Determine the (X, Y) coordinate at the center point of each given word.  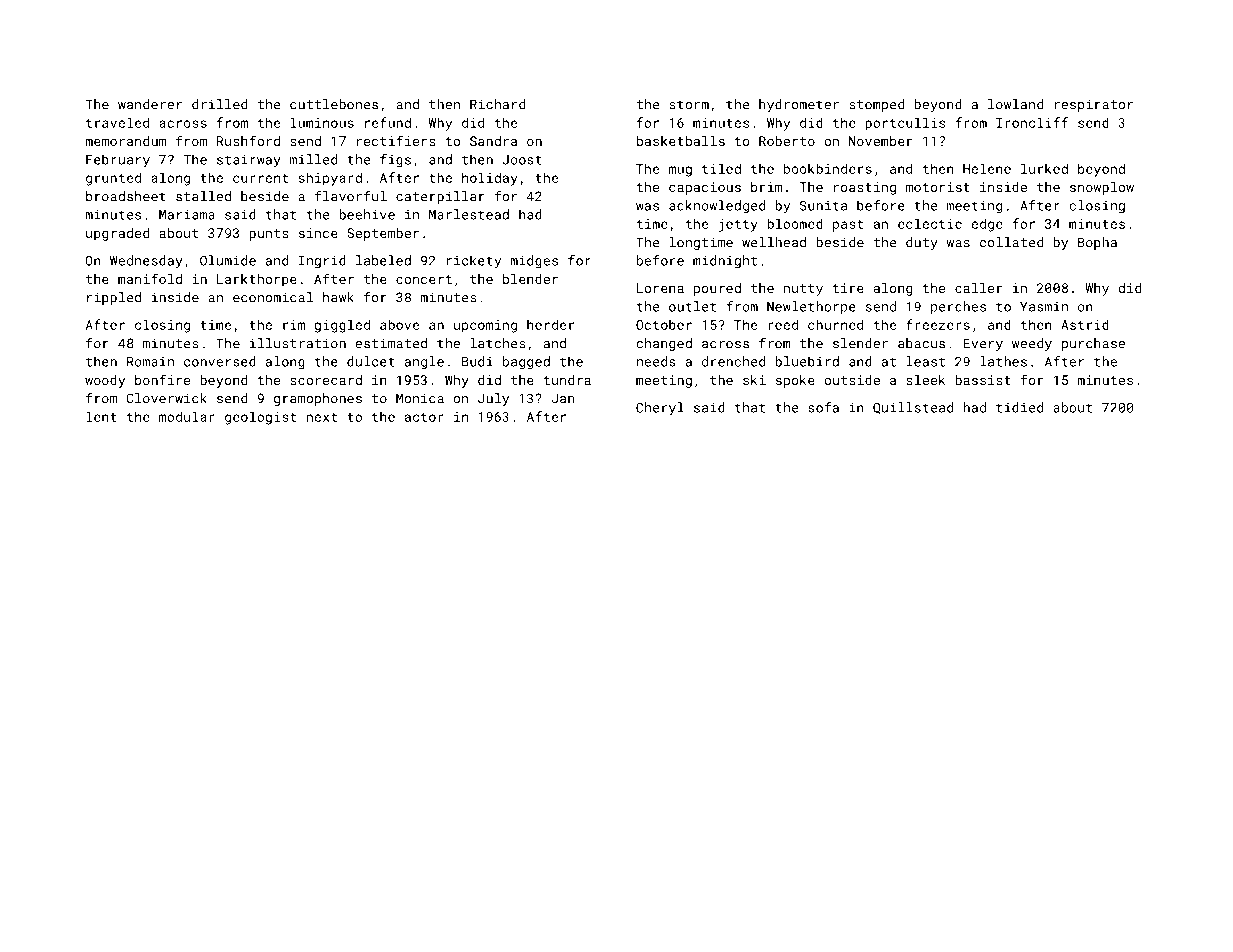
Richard (497, 104)
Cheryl (660, 409)
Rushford (248, 140)
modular (187, 416)
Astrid (1085, 324)
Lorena (660, 288)
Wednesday (146, 262)
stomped (876, 105)
